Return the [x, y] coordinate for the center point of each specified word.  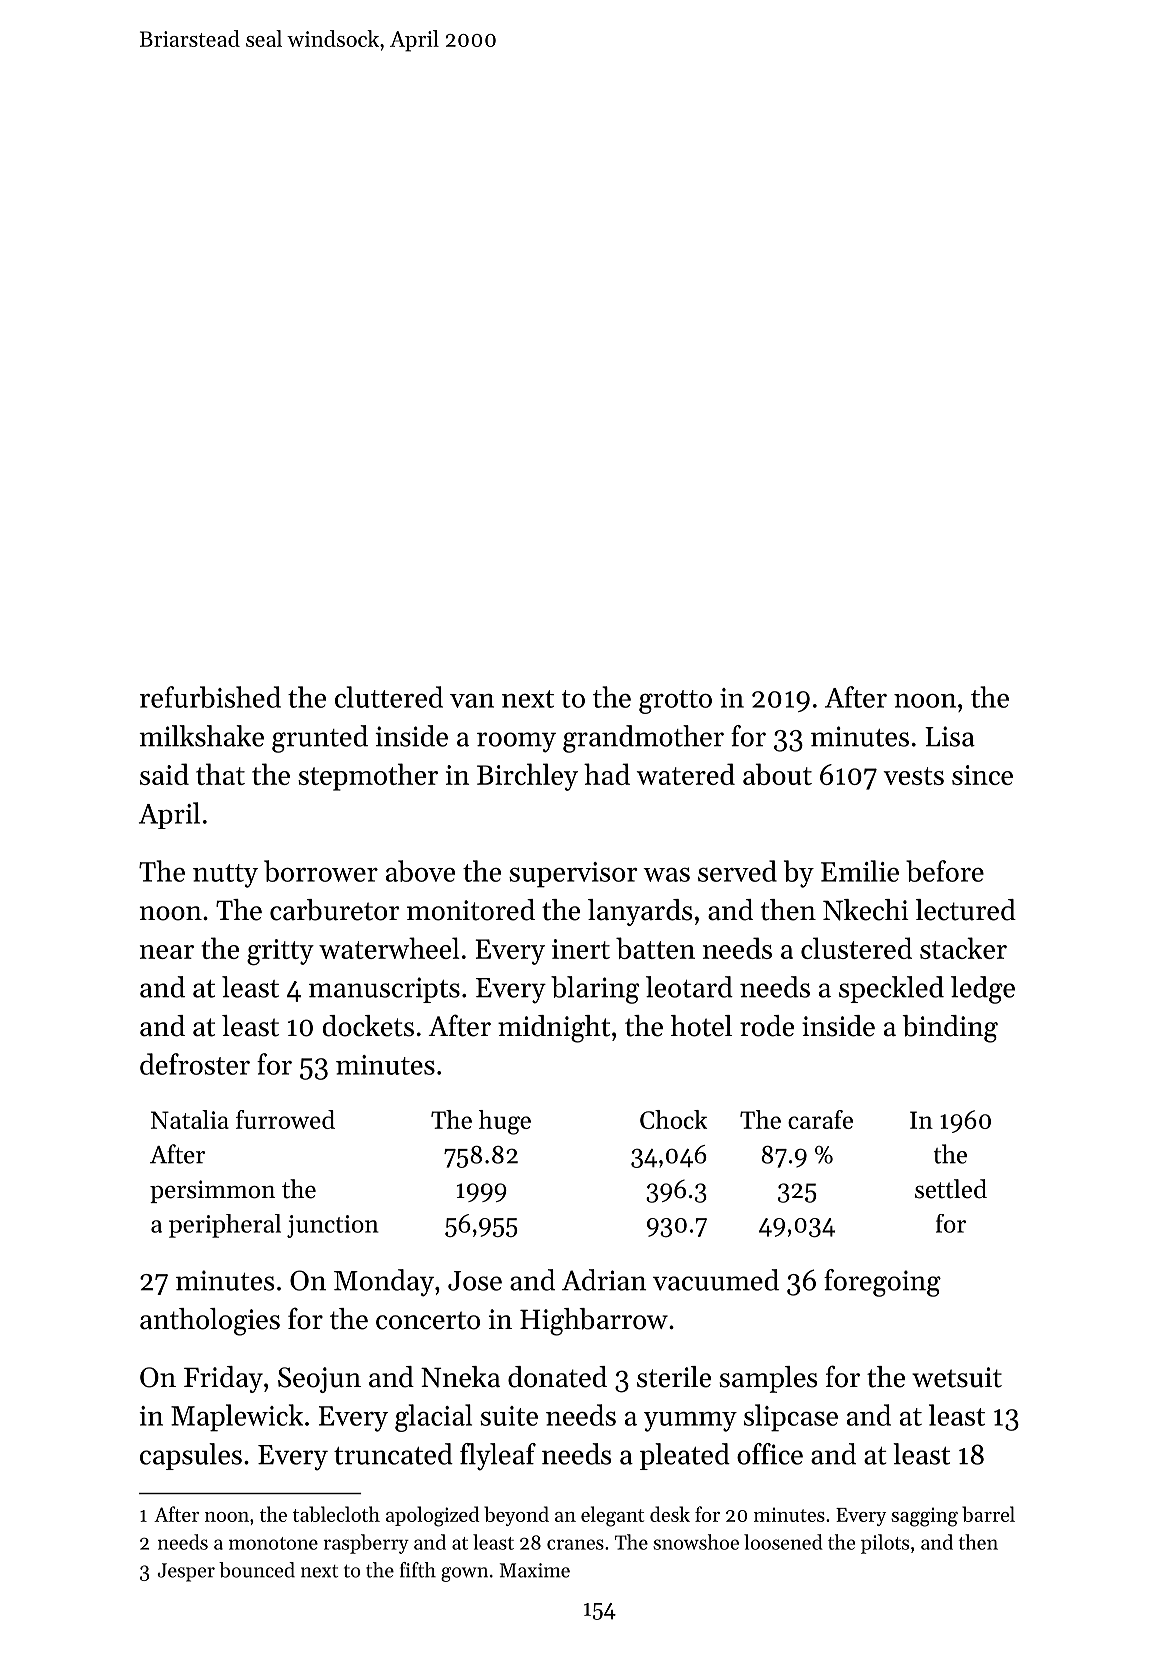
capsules [191, 1456]
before [945, 871]
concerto [428, 1320]
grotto [675, 702]
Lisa [950, 736]
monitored [471, 910]
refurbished [210, 697]
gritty [280, 952]
